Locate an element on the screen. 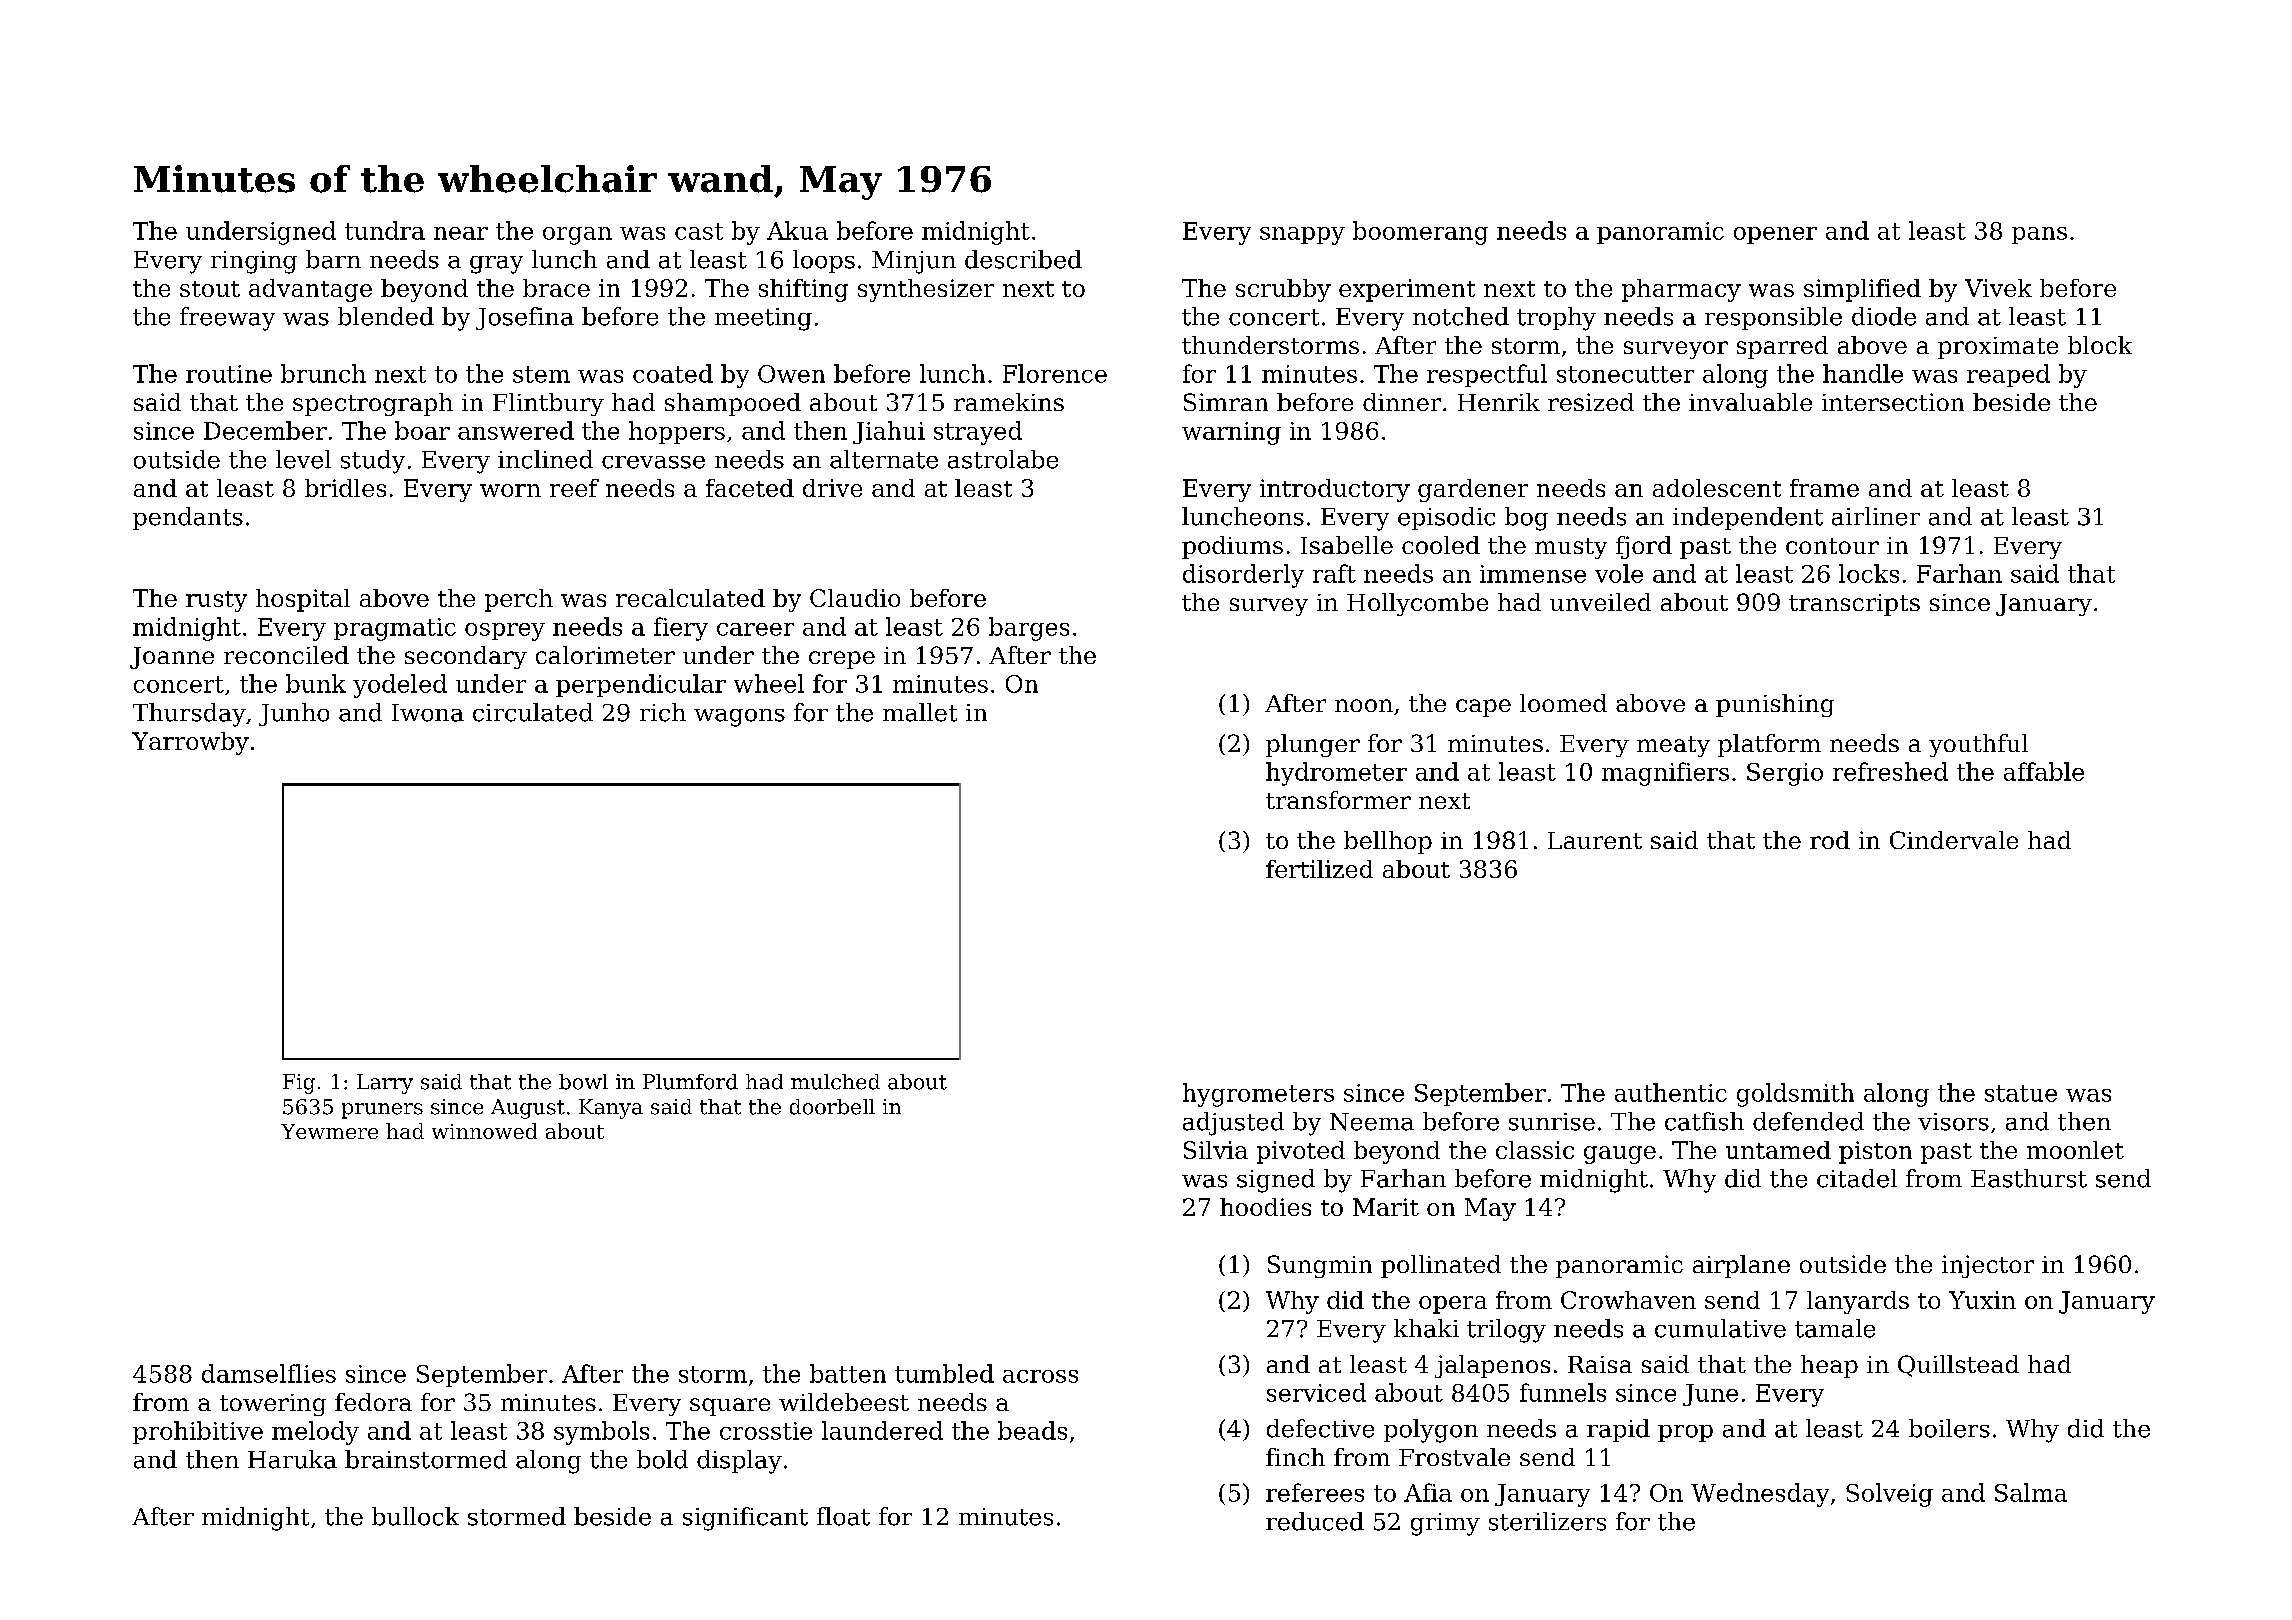 This screenshot has width=2292, height=1620. organ is located at coordinates (577, 236).
